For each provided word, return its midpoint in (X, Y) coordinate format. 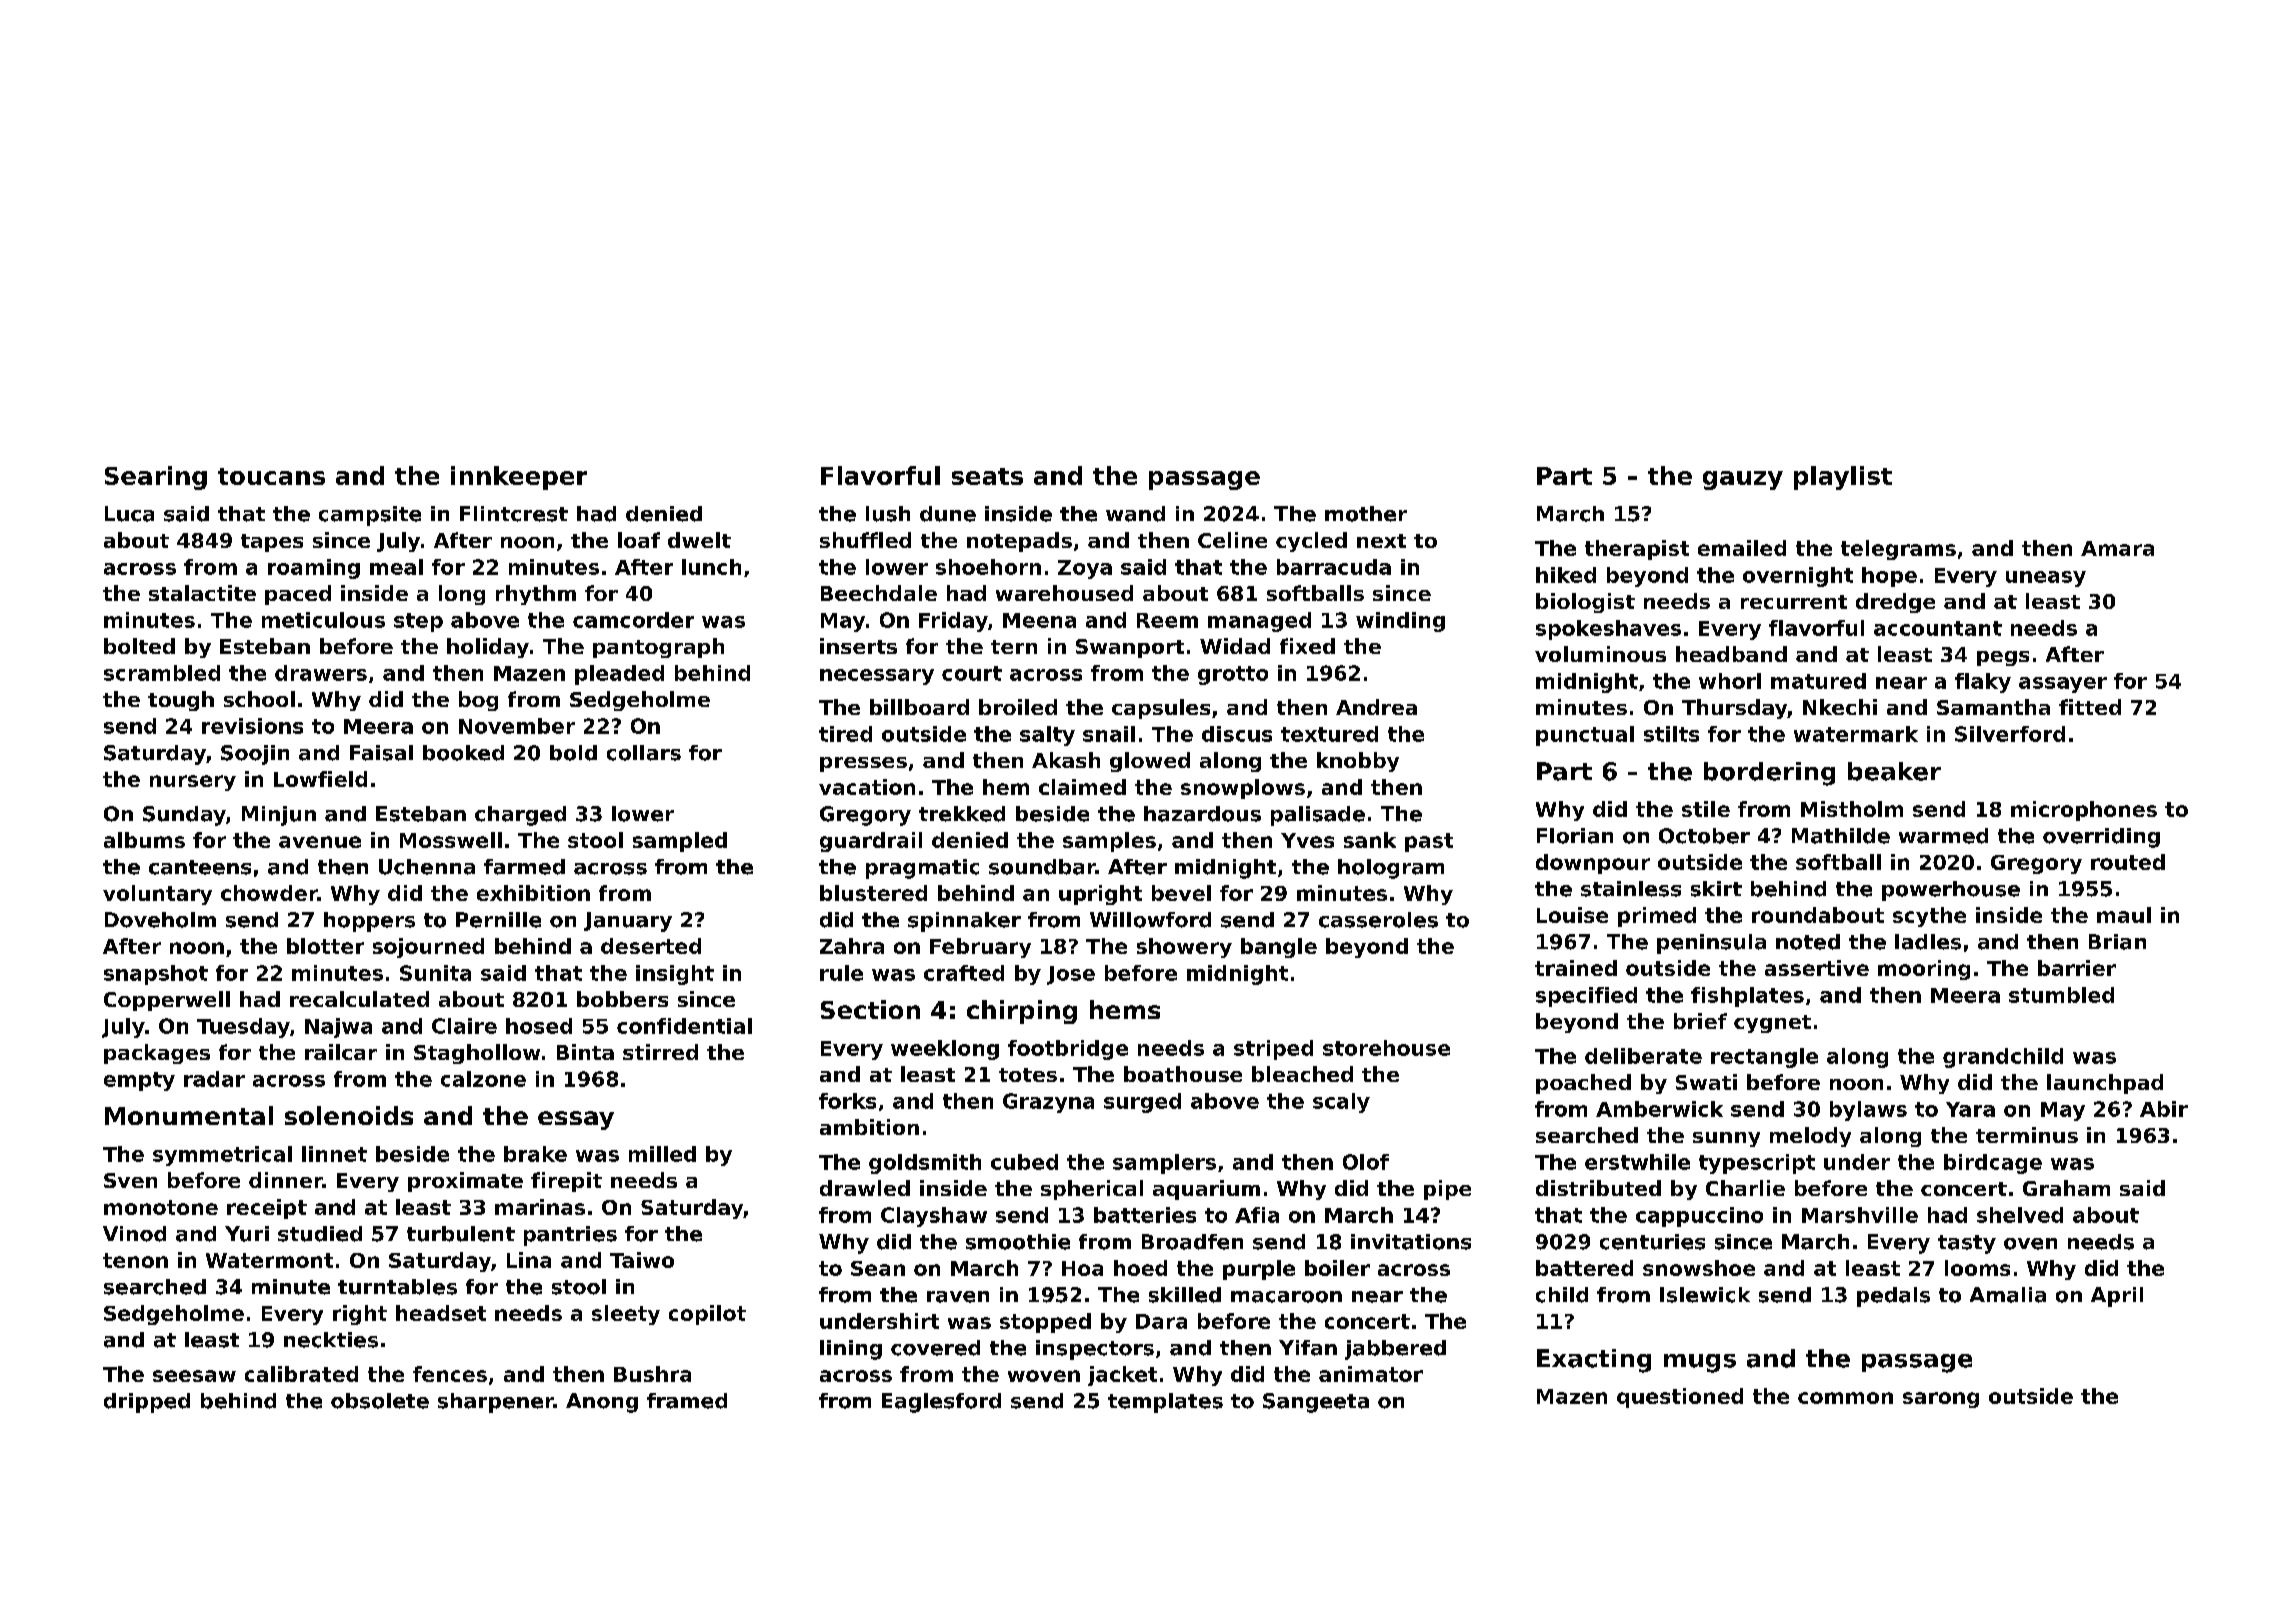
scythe (1929, 917)
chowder (269, 893)
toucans (271, 476)
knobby (1358, 762)
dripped (147, 1403)
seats (987, 476)
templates (1165, 1403)
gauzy (1743, 480)
